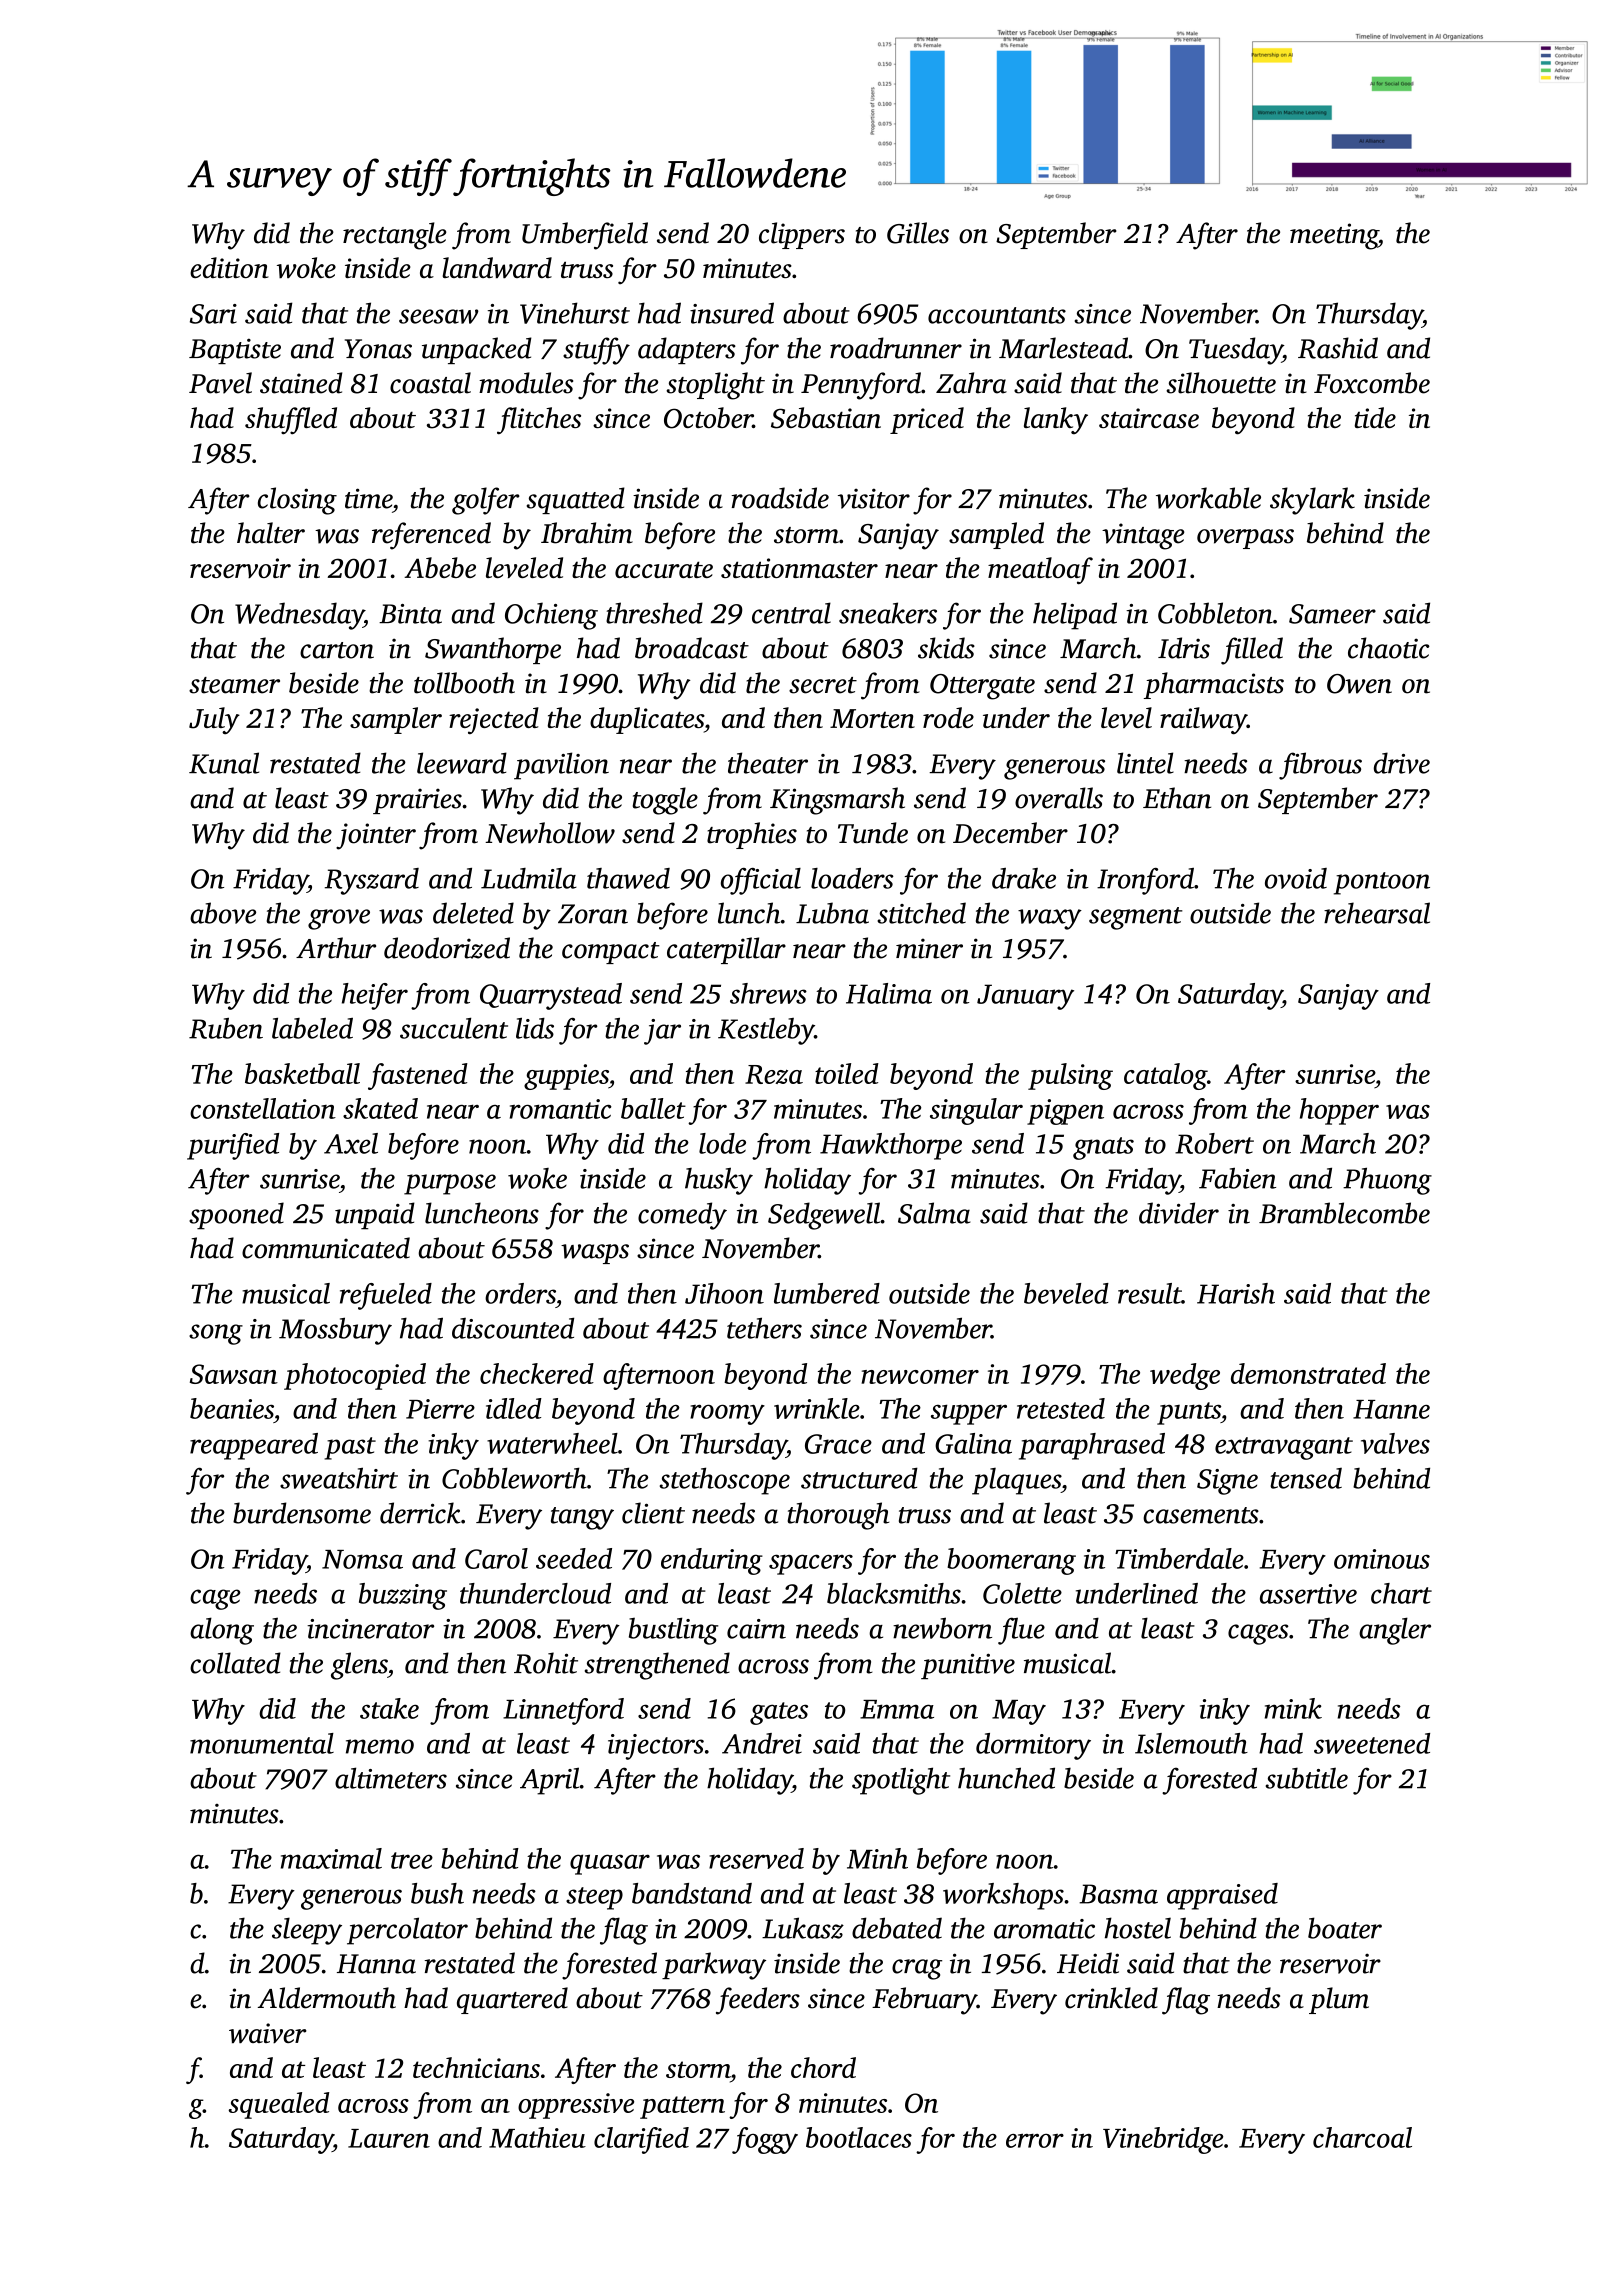 This screenshot has height=2292, width=1620. I want to click on clippers, so click(802, 235).
